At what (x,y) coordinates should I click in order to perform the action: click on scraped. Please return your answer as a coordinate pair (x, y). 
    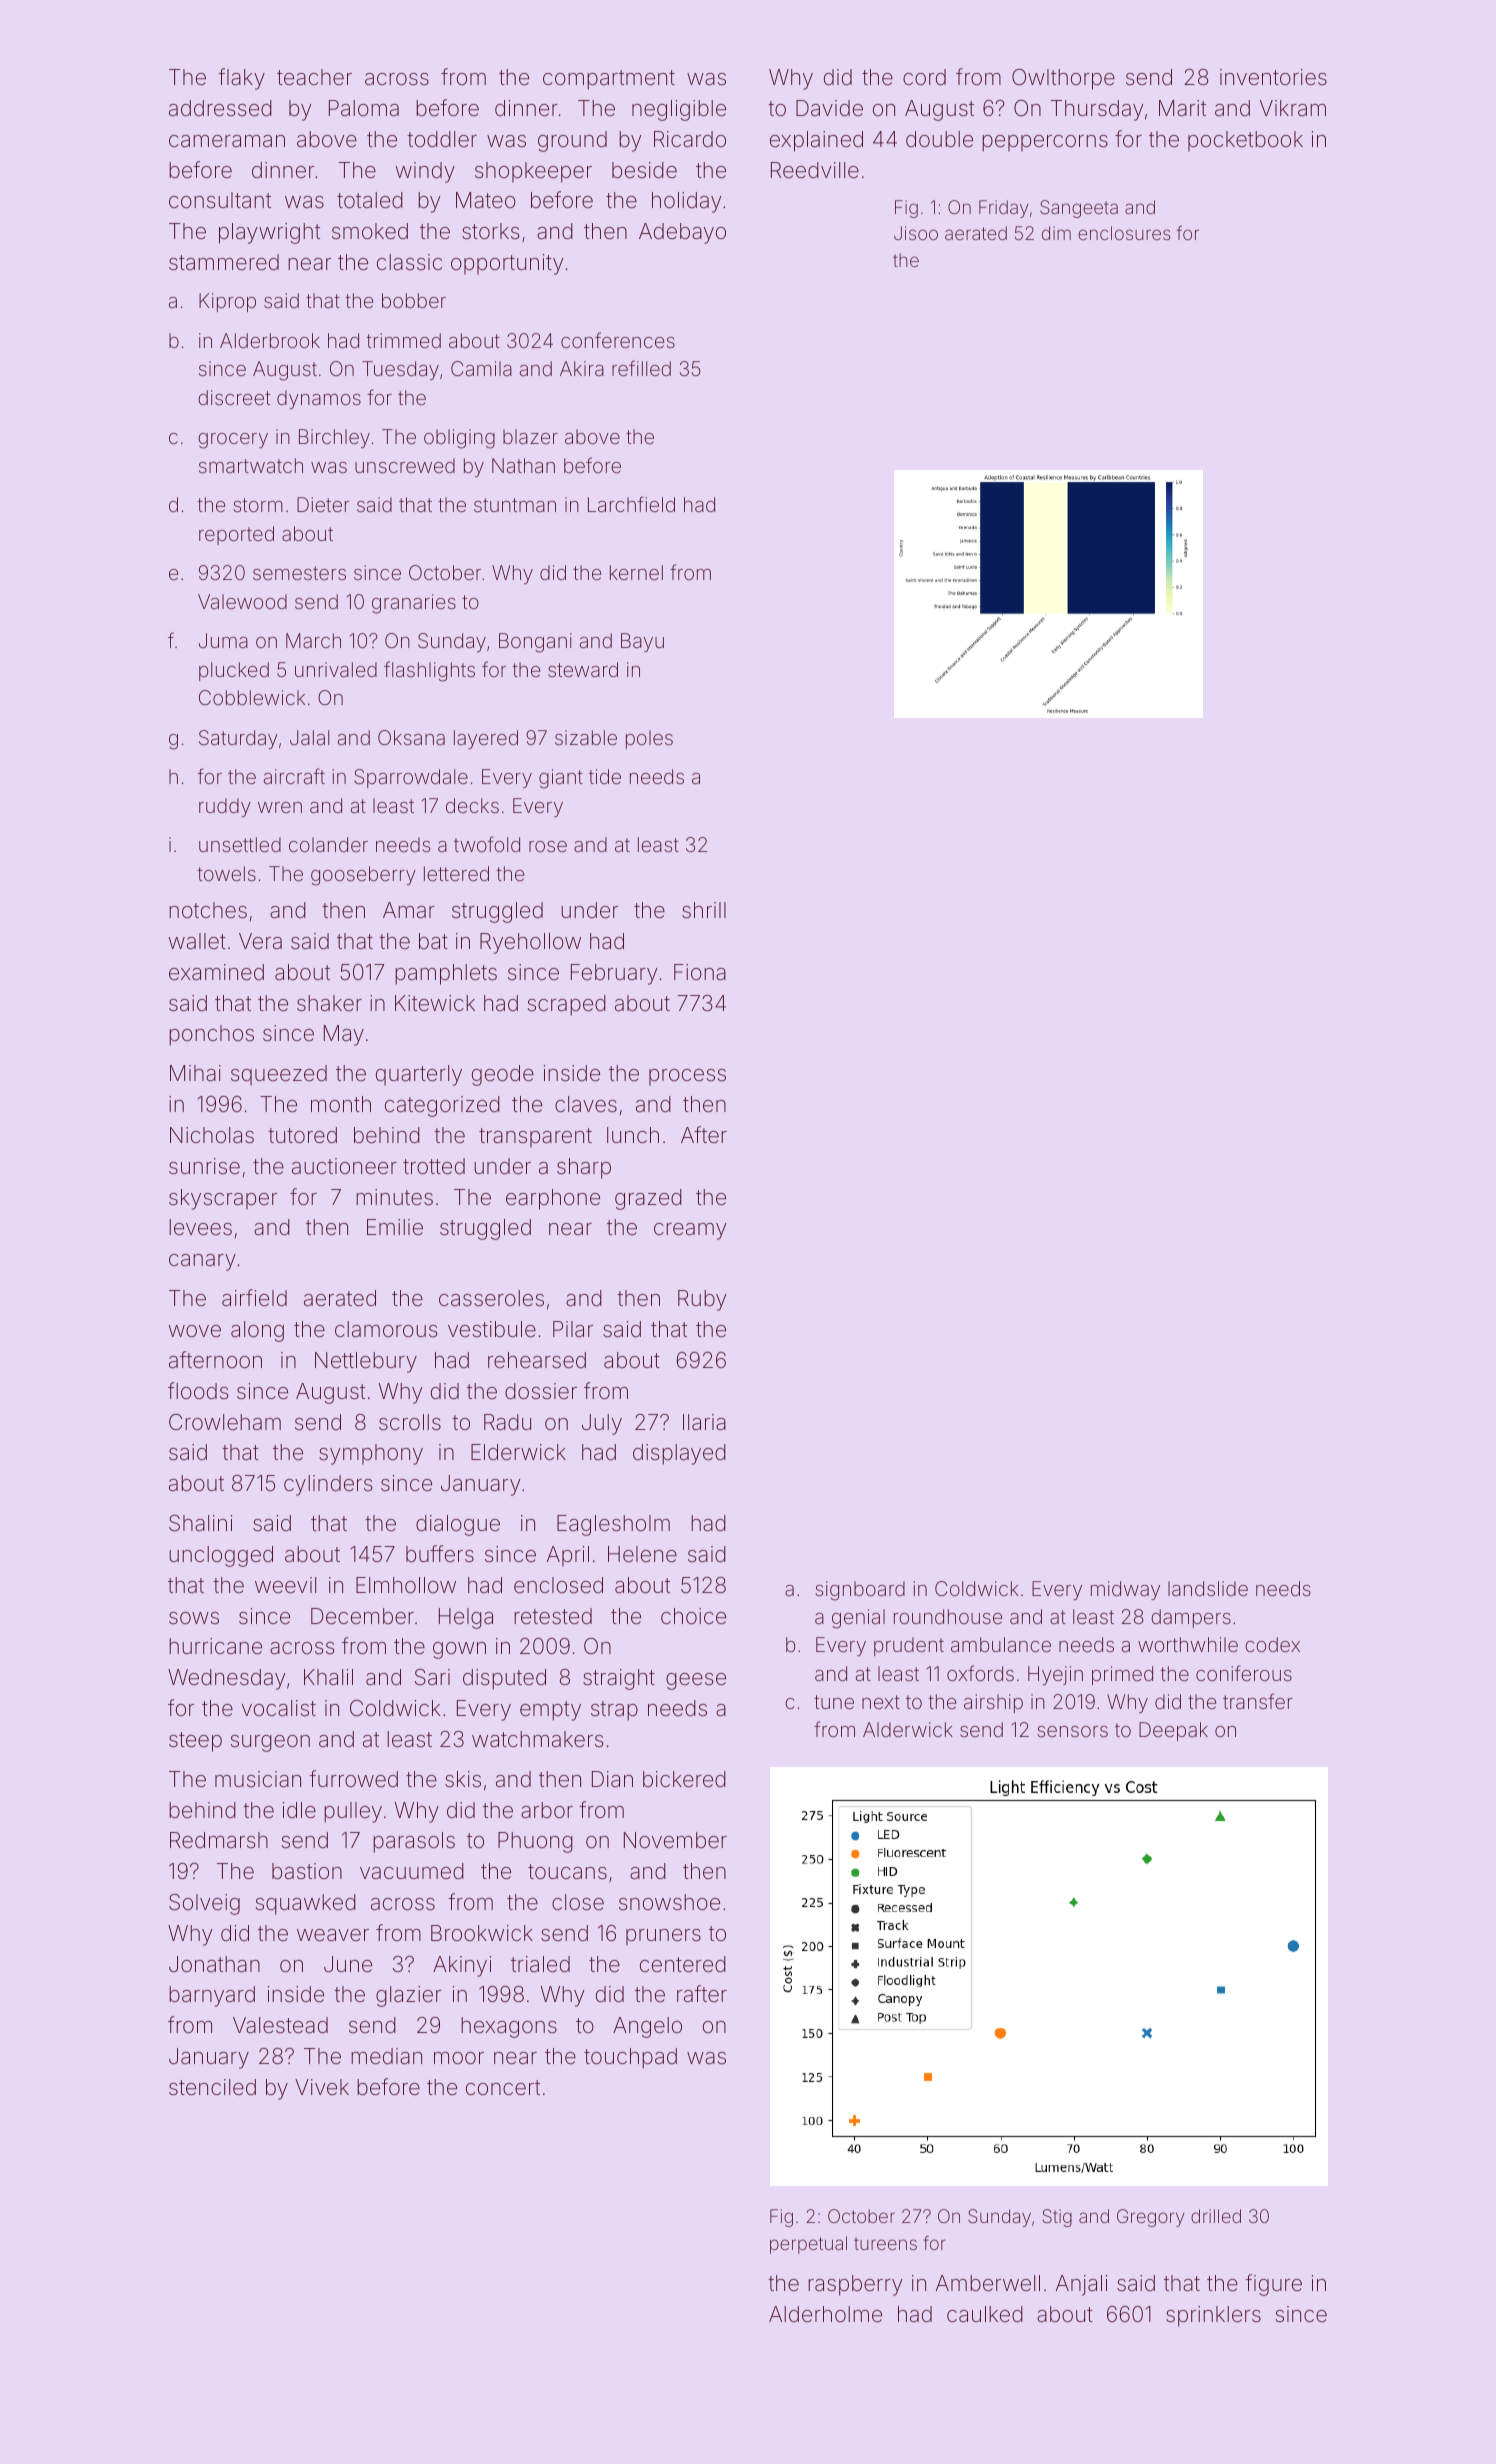
    Looking at the image, I should click on (567, 1005).
